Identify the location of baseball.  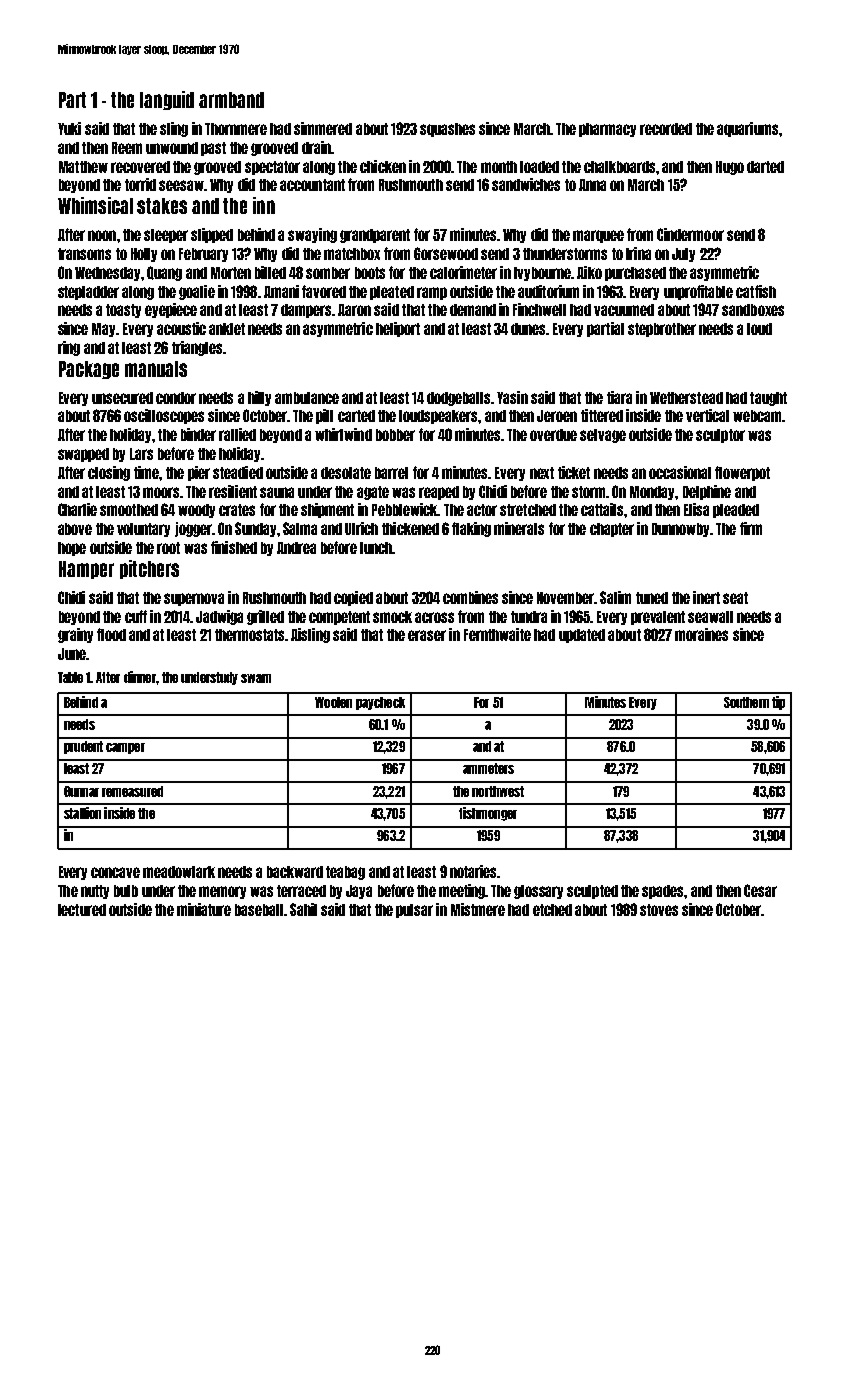
(259, 910).
